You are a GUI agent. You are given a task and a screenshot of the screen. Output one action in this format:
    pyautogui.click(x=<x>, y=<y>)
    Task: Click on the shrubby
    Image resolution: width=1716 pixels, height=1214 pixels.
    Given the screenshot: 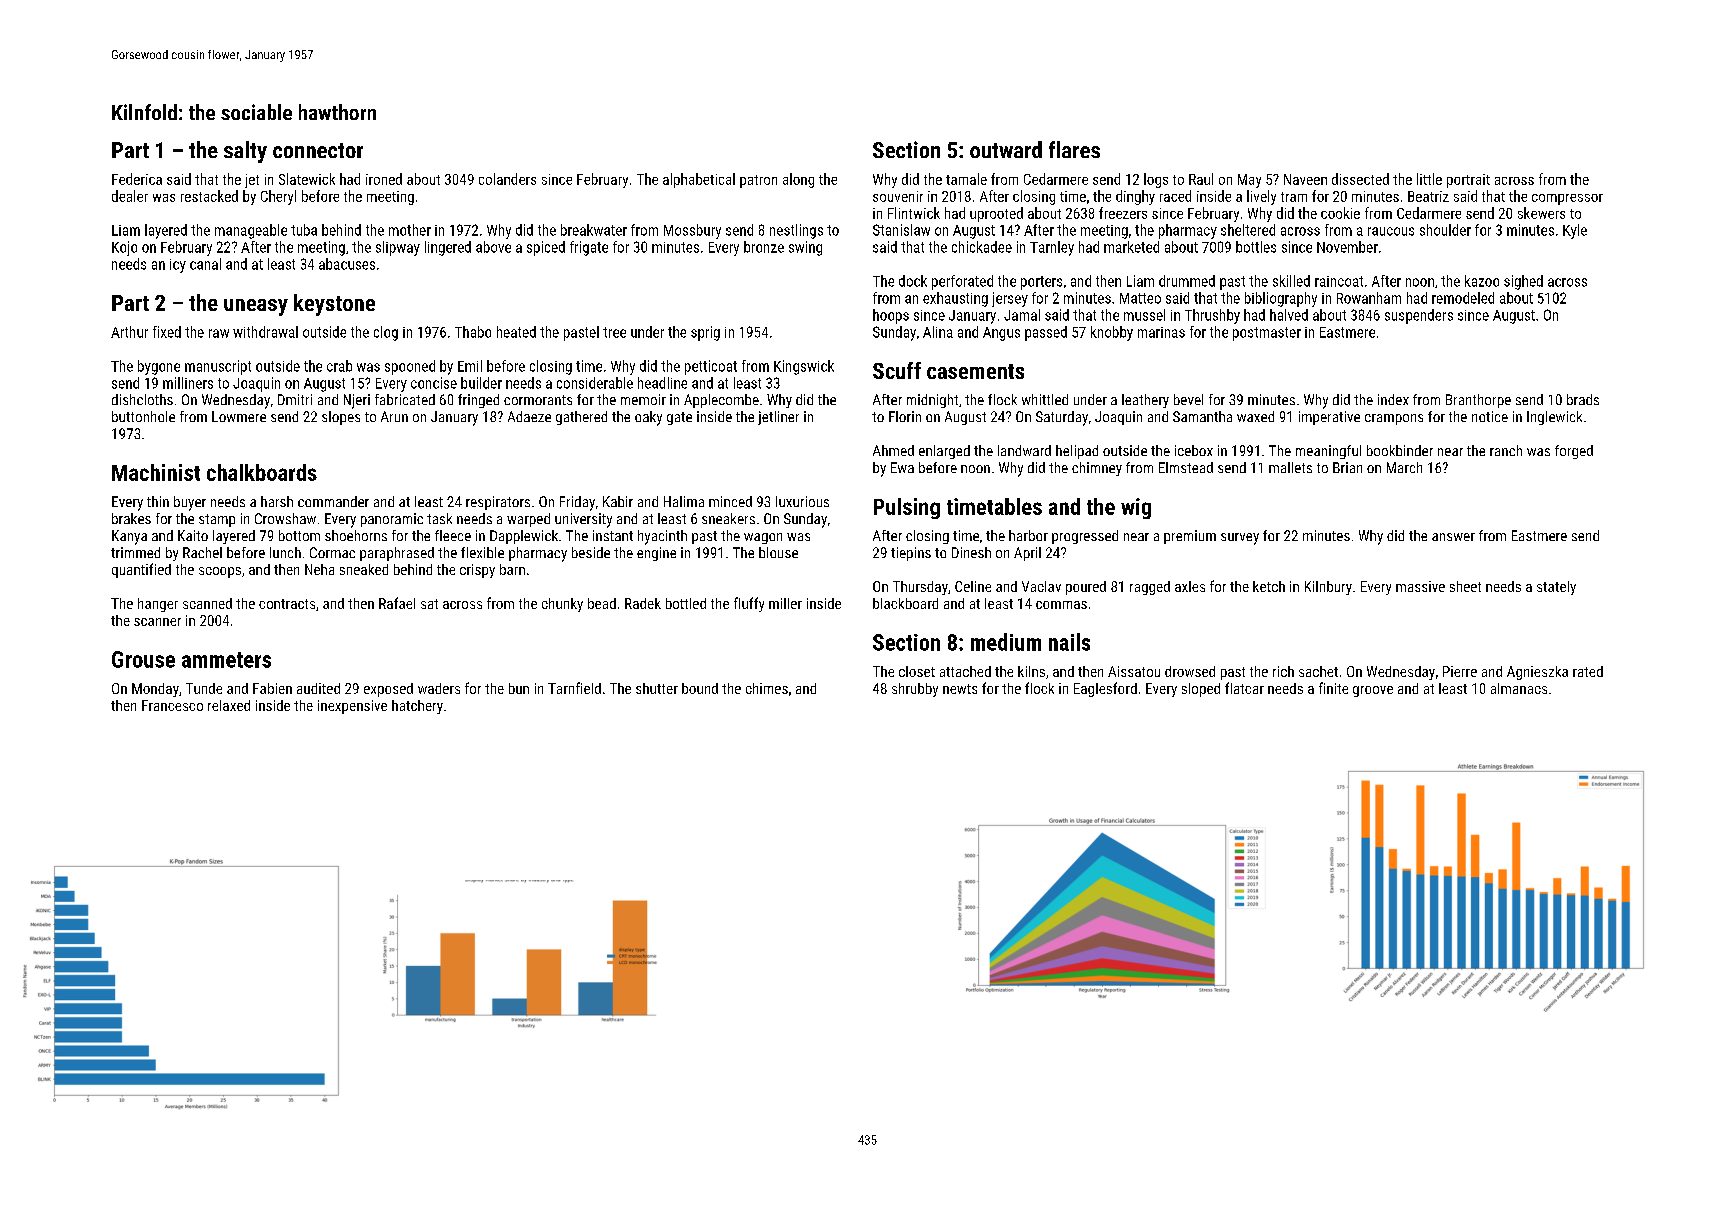 What is the action you would take?
    pyautogui.click(x=915, y=690)
